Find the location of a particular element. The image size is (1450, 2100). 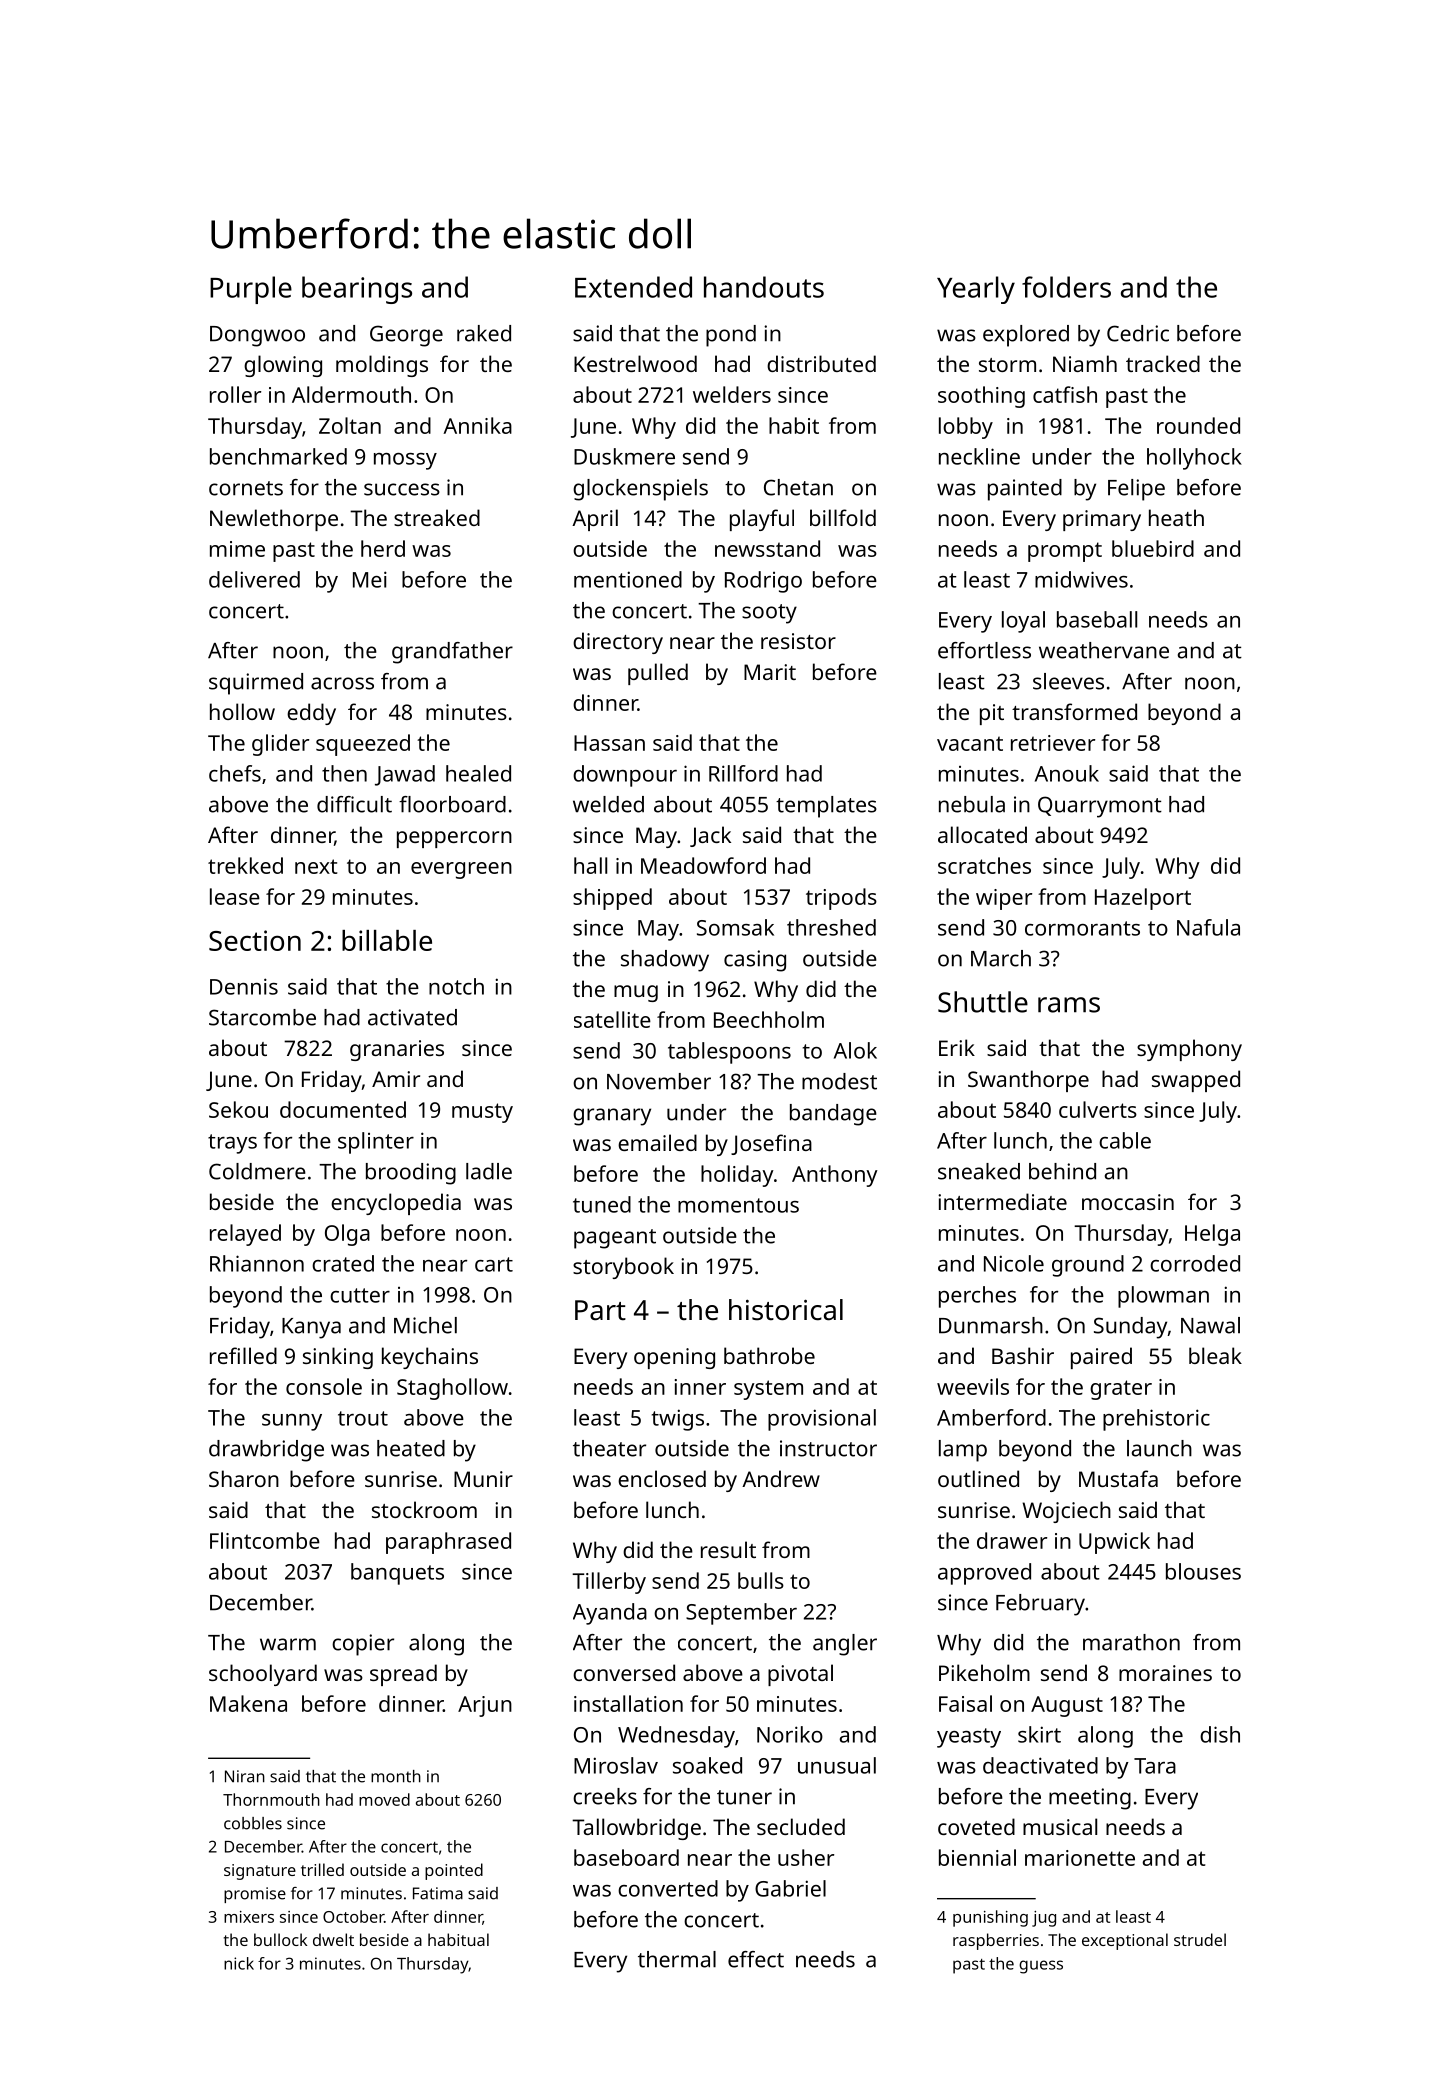

sunny is located at coordinates (292, 1422).
